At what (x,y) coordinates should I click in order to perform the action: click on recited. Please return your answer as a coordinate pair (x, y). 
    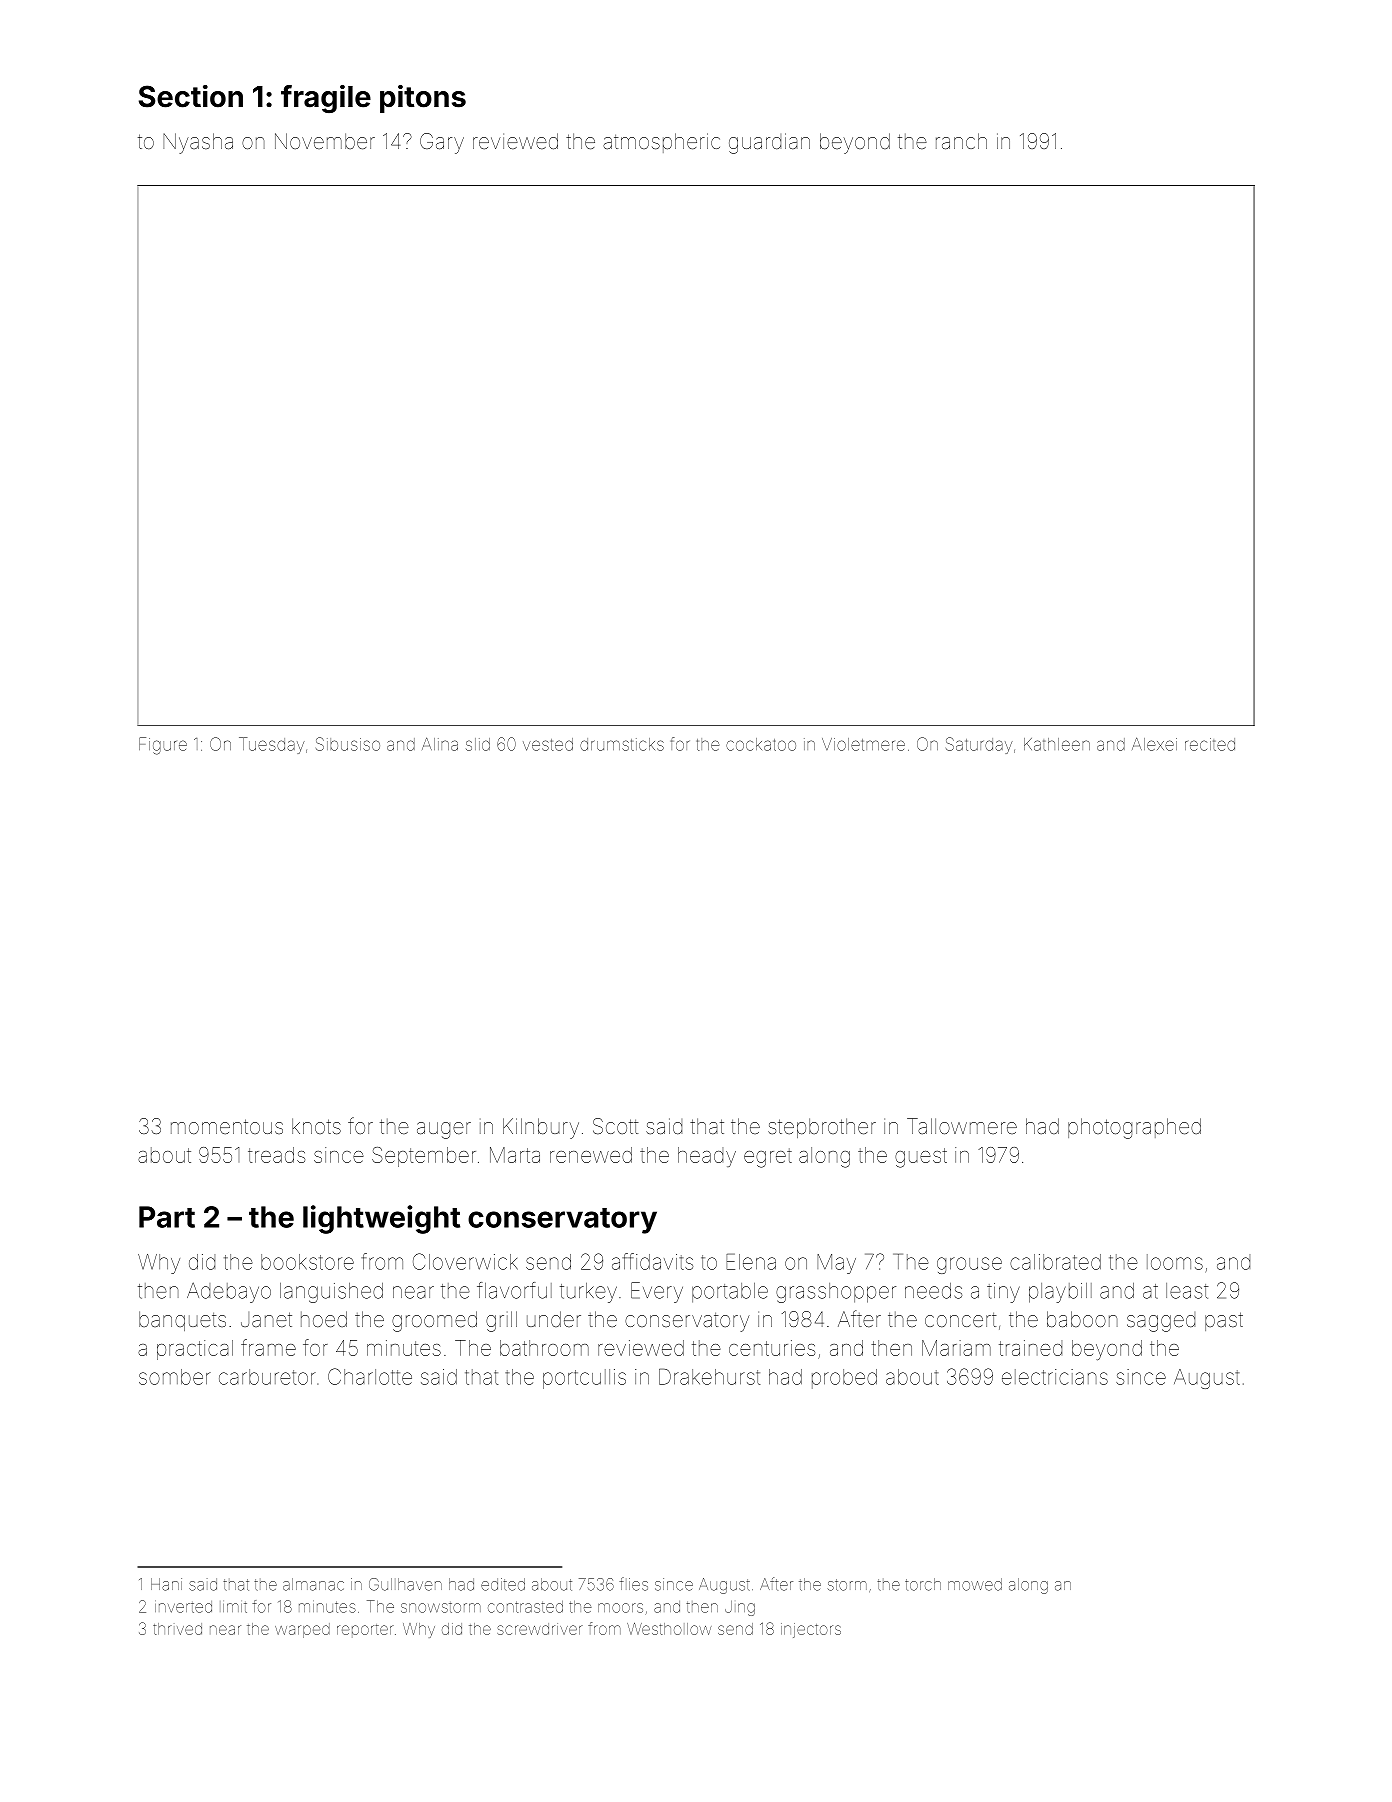
    Looking at the image, I should click on (1210, 744).
